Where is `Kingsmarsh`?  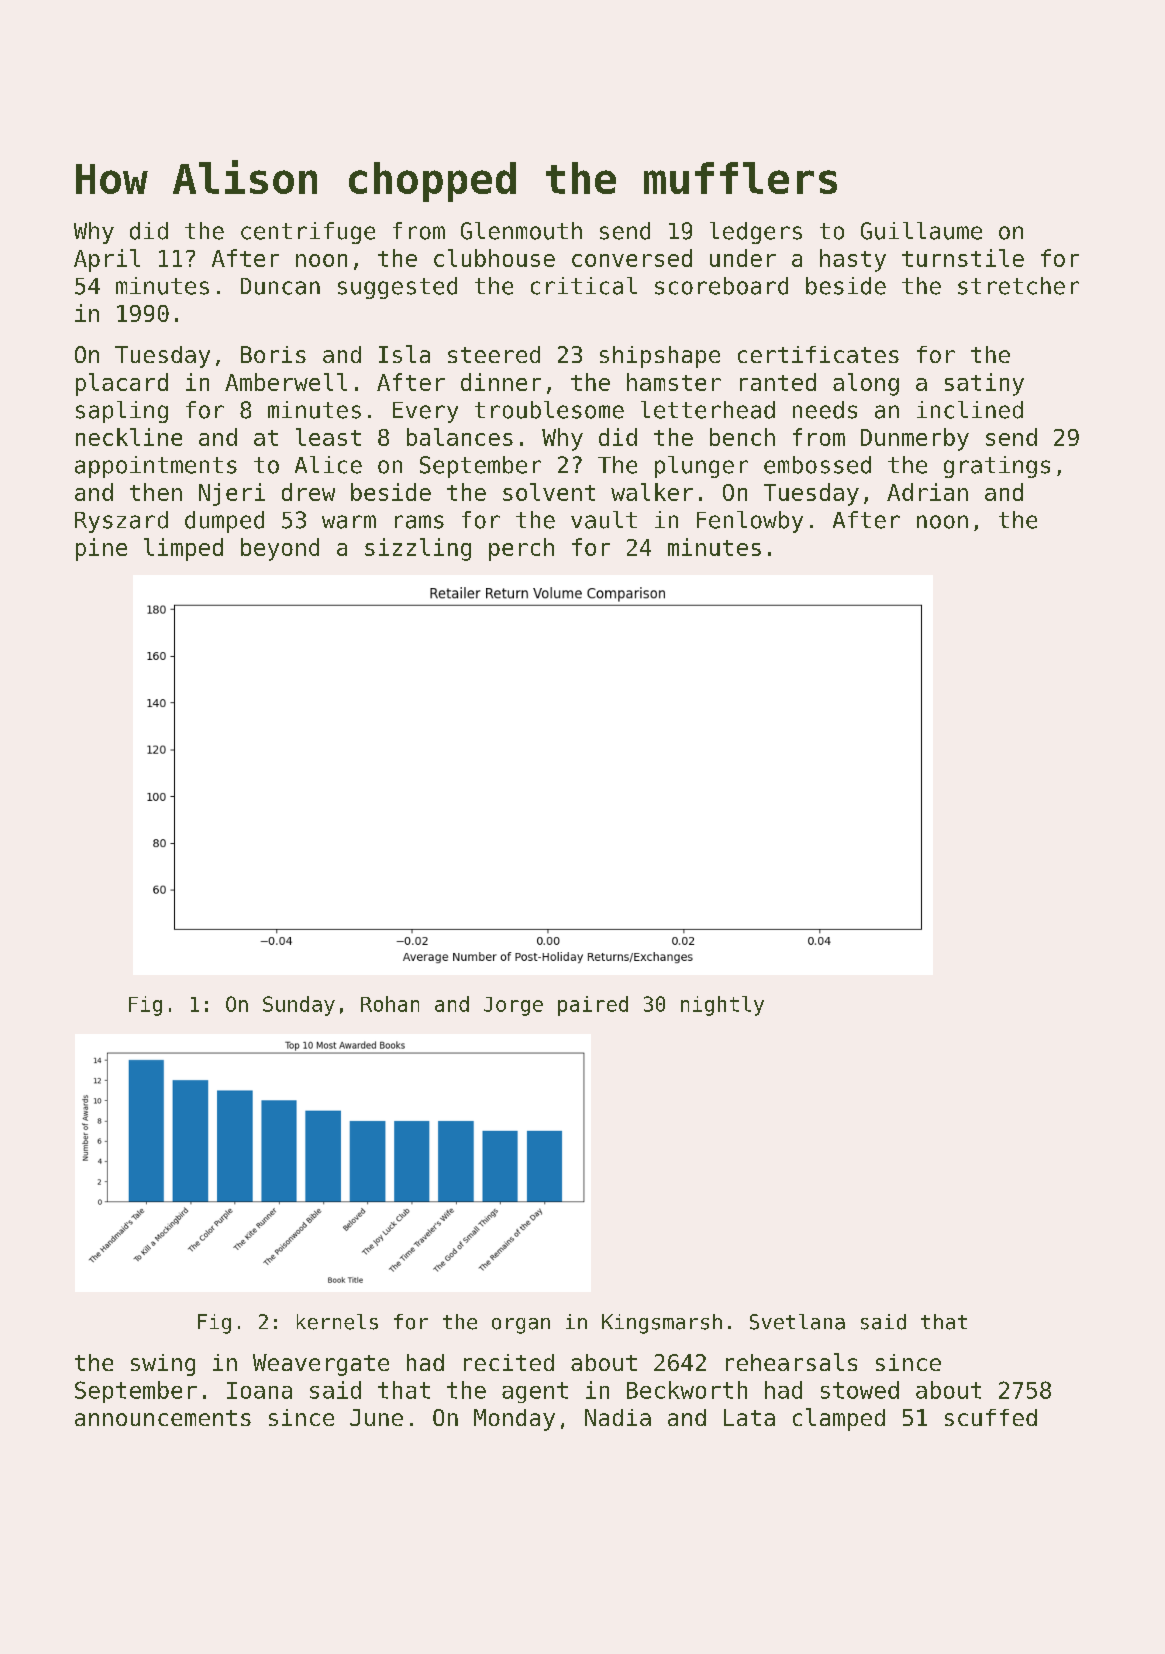 Kingsmarsh is located at coordinates (662, 1324).
